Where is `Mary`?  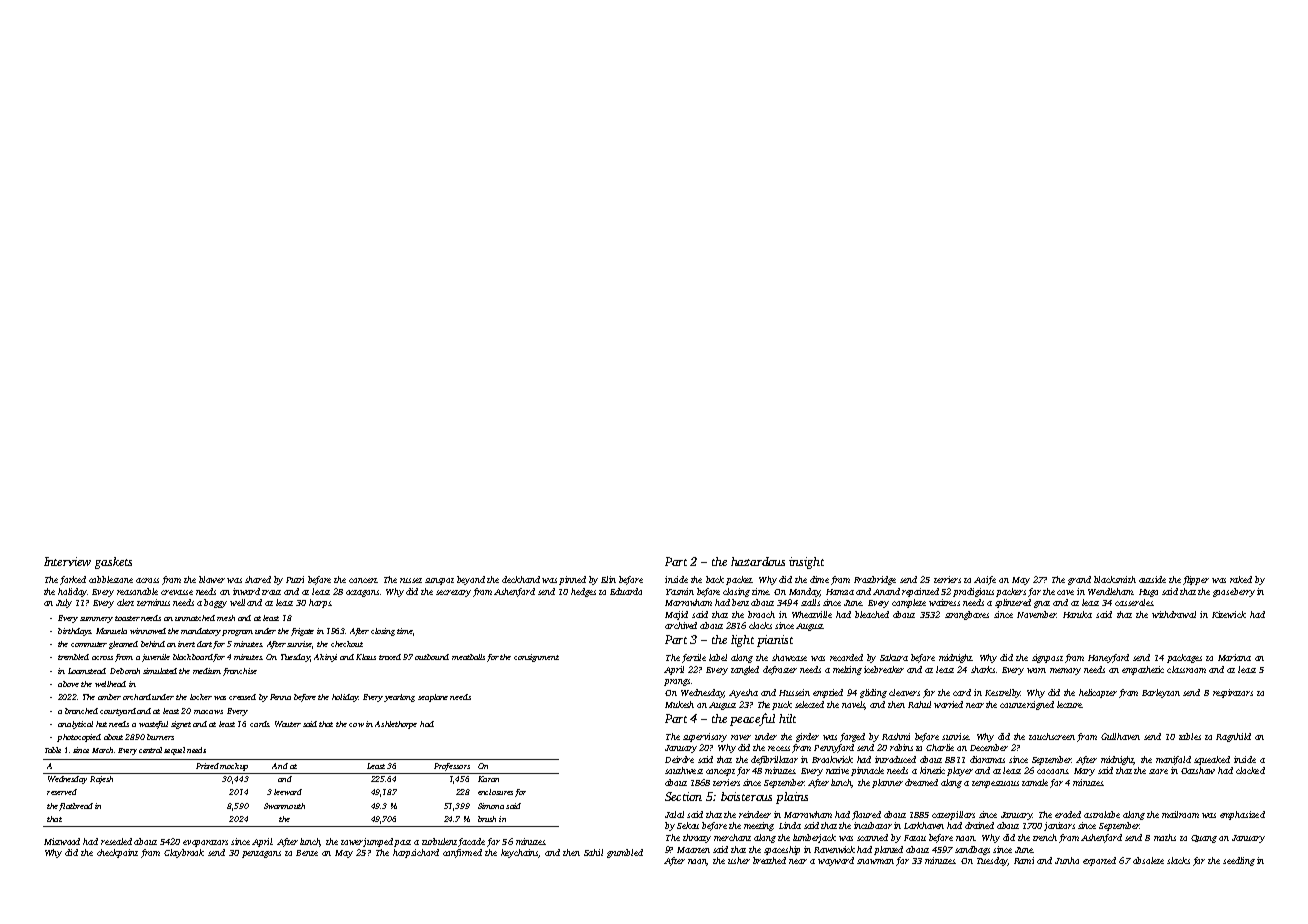 Mary is located at coordinates (1084, 772).
